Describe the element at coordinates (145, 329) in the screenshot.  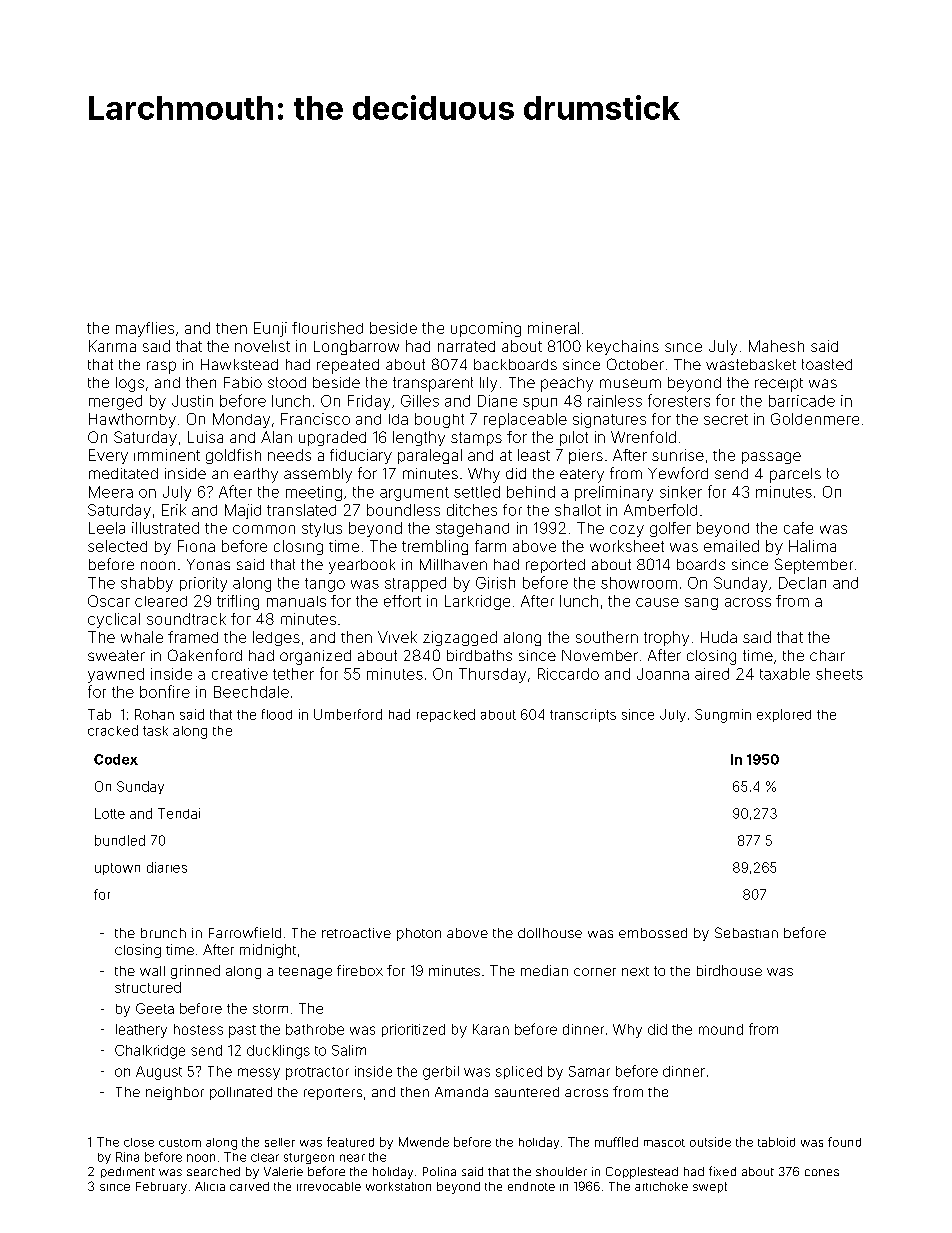
I see `mayflies` at that location.
